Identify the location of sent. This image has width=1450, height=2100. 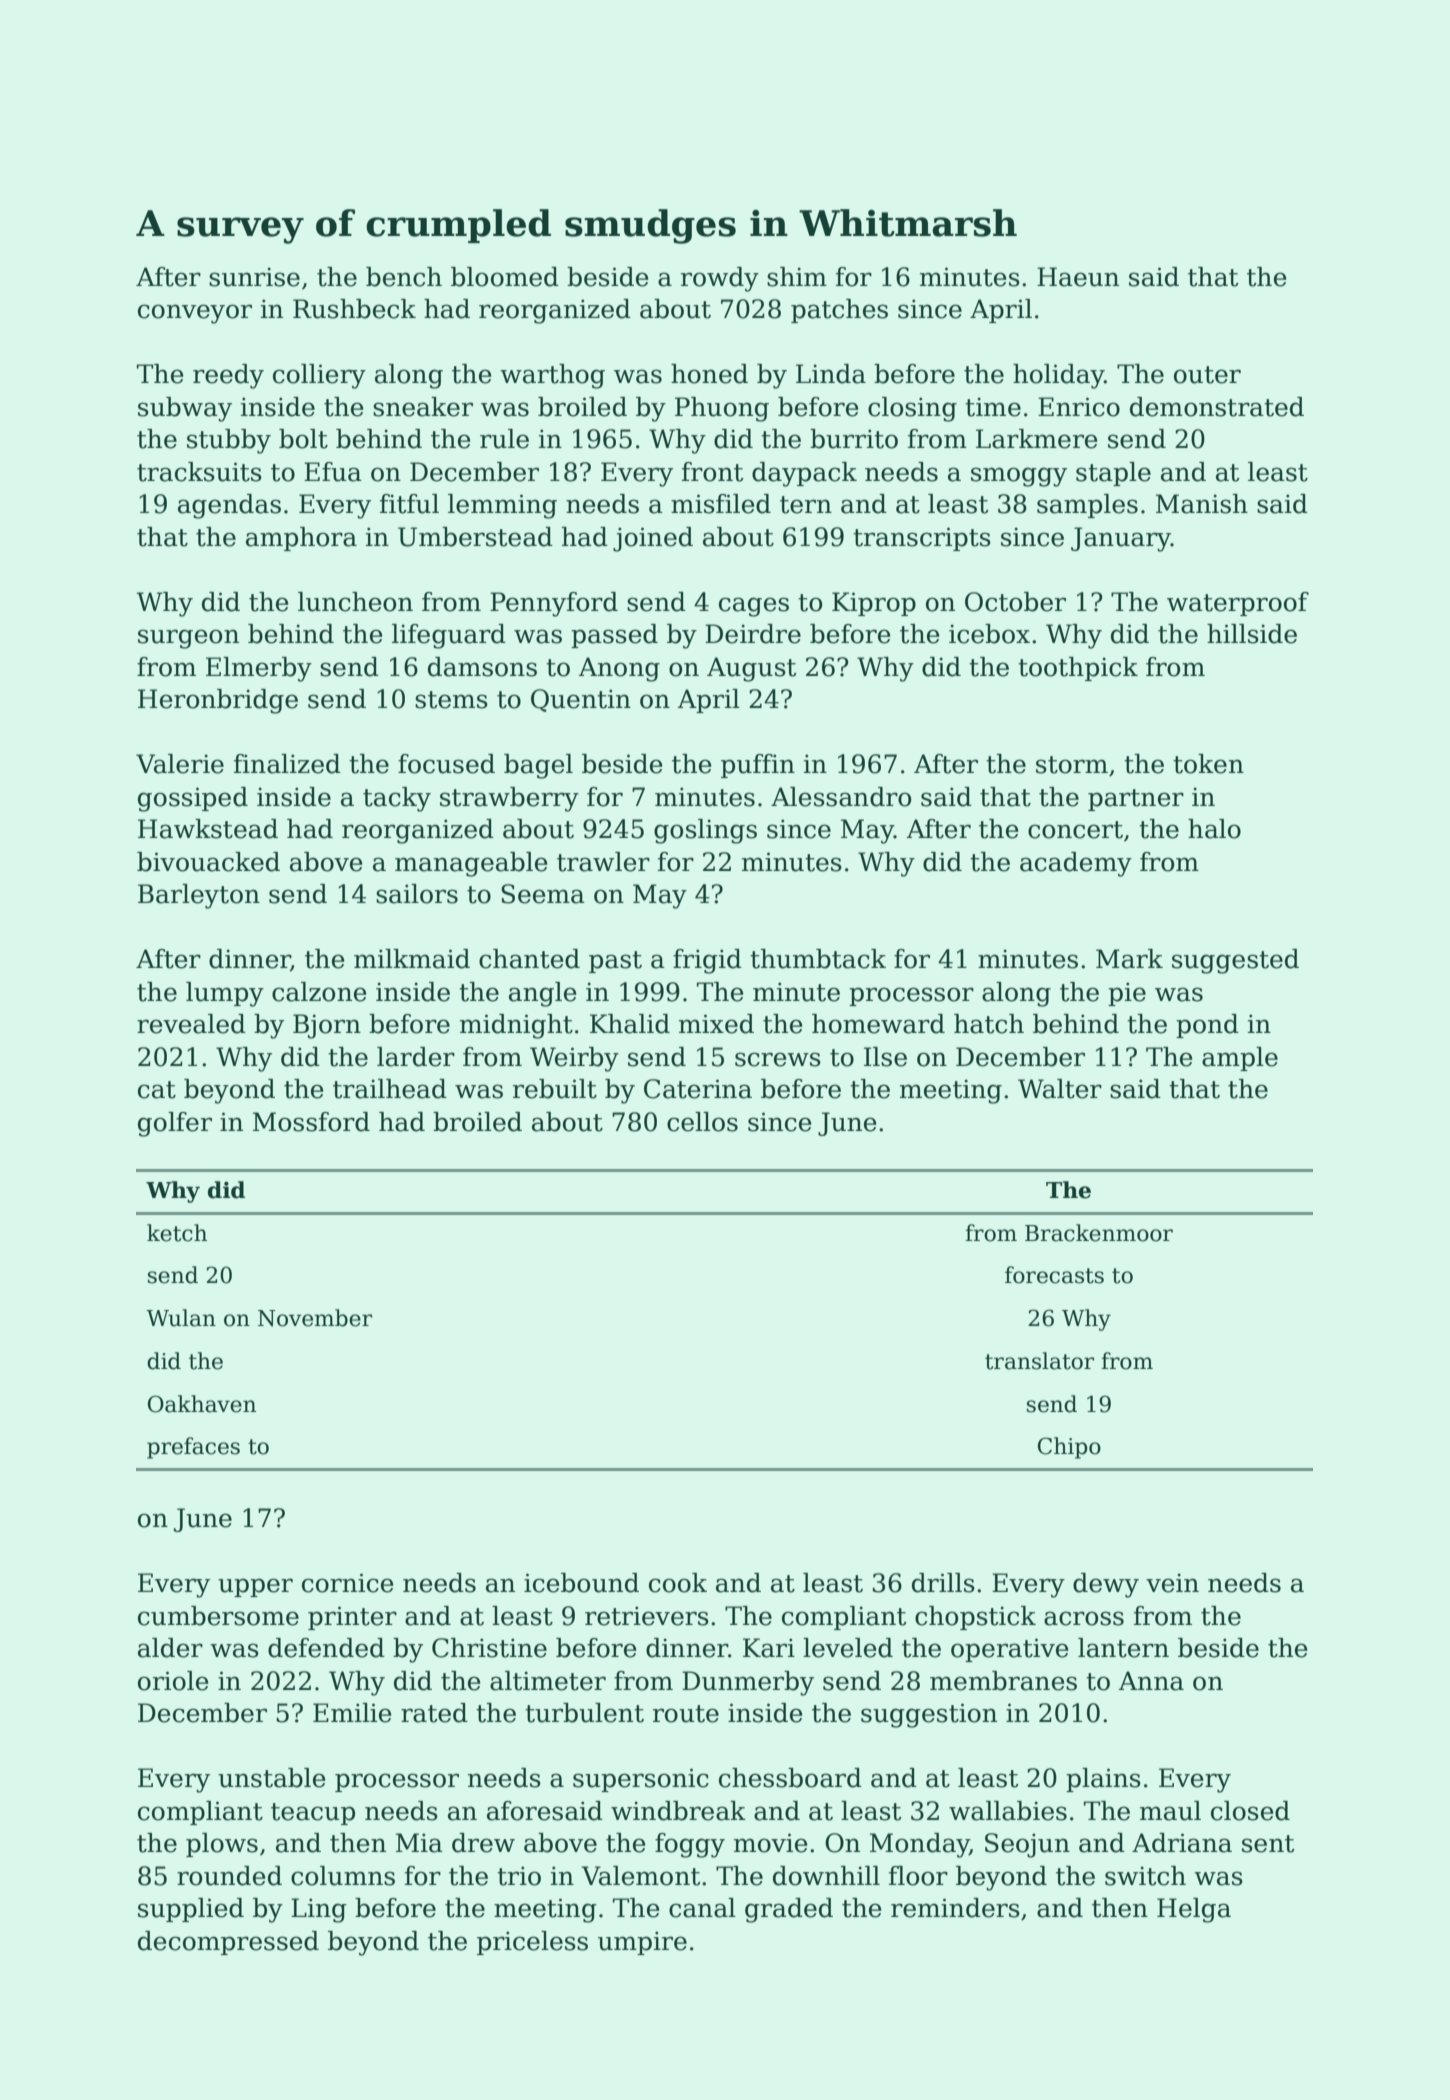
(1268, 1844).
